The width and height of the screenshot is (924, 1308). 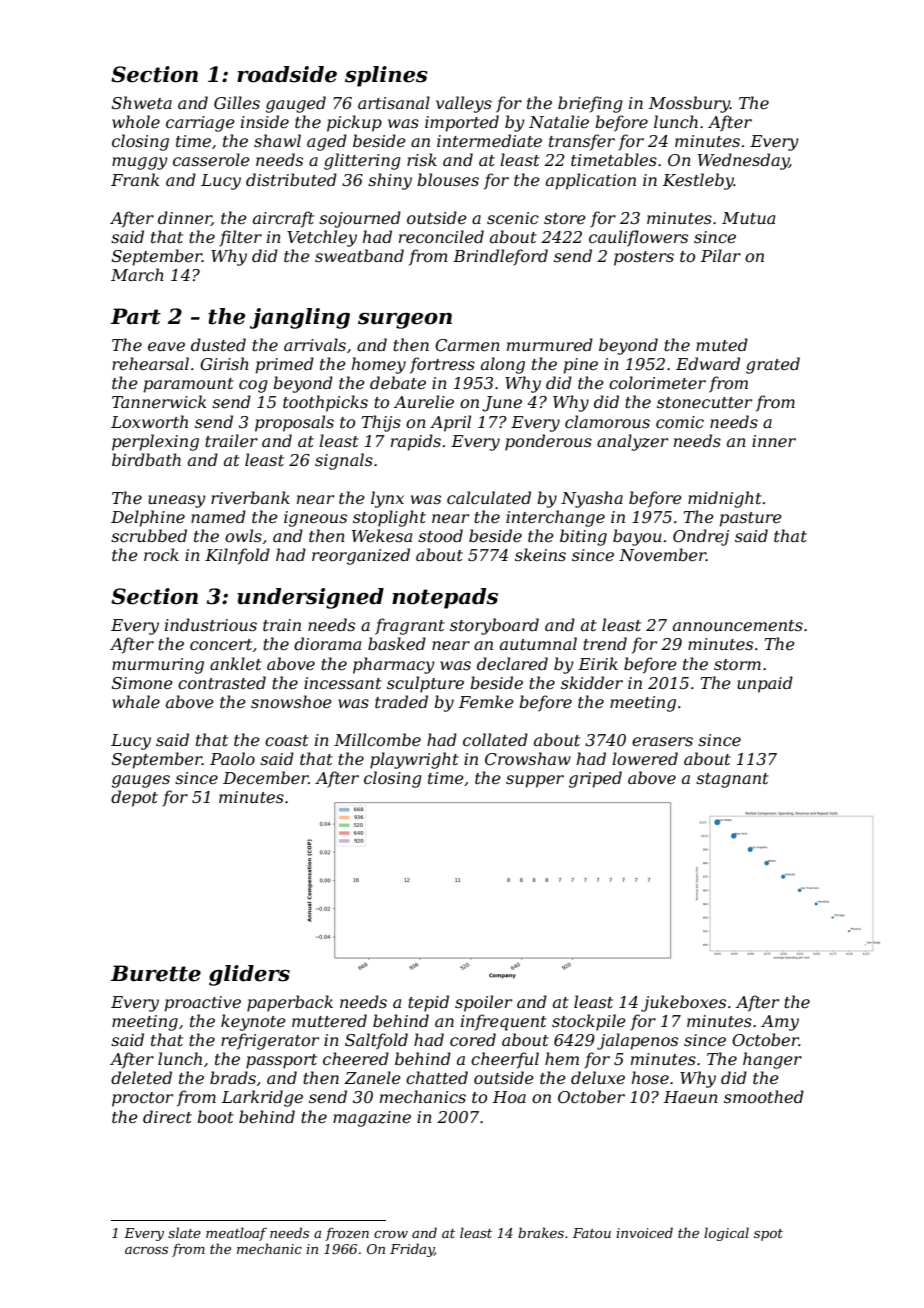 What do you see at coordinates (464, 104) in the screenshot?
I see `valleys` at bounding box center [464, 104].
